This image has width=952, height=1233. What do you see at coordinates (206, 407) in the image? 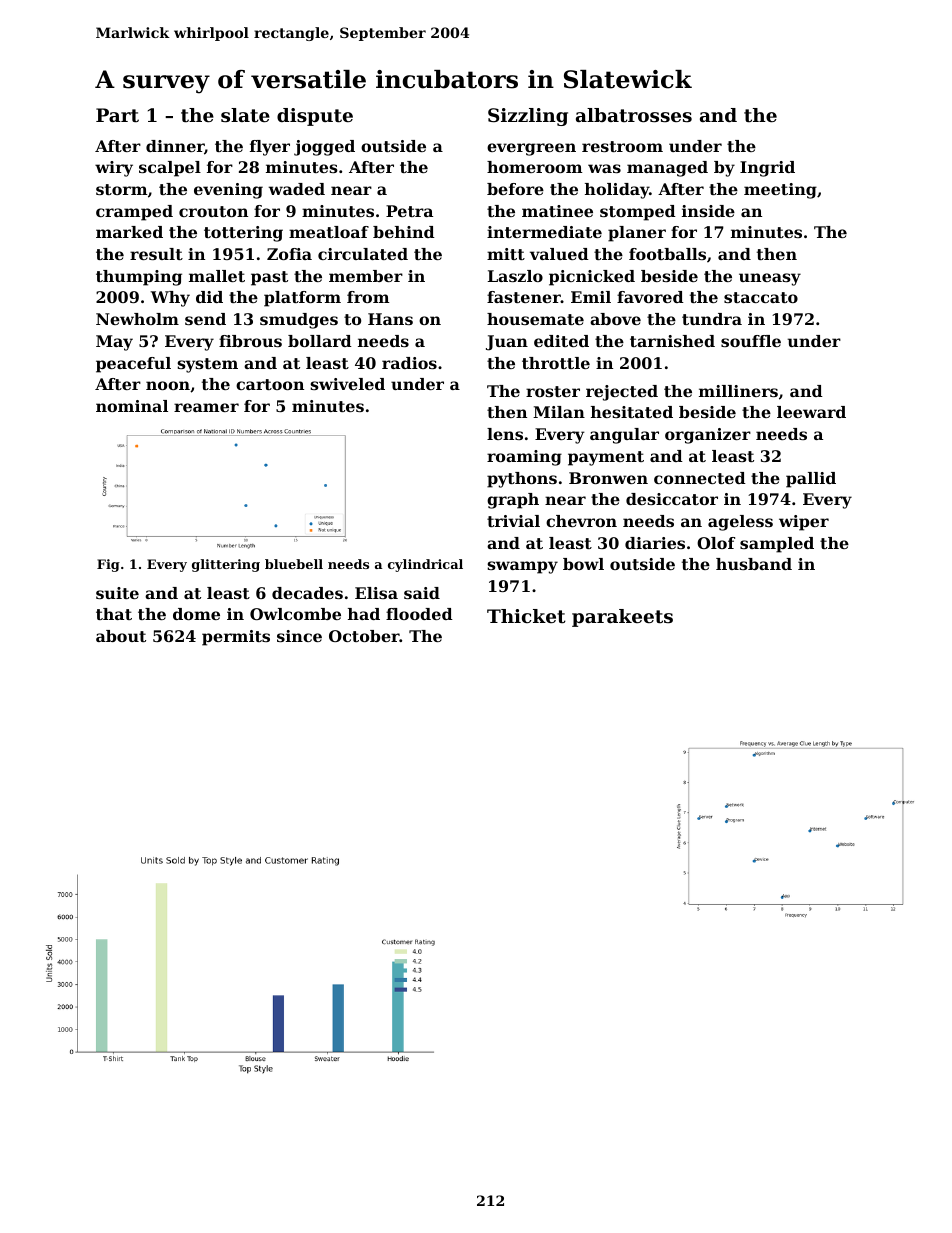
I see `reamer` at bounding box center [206, 407].
